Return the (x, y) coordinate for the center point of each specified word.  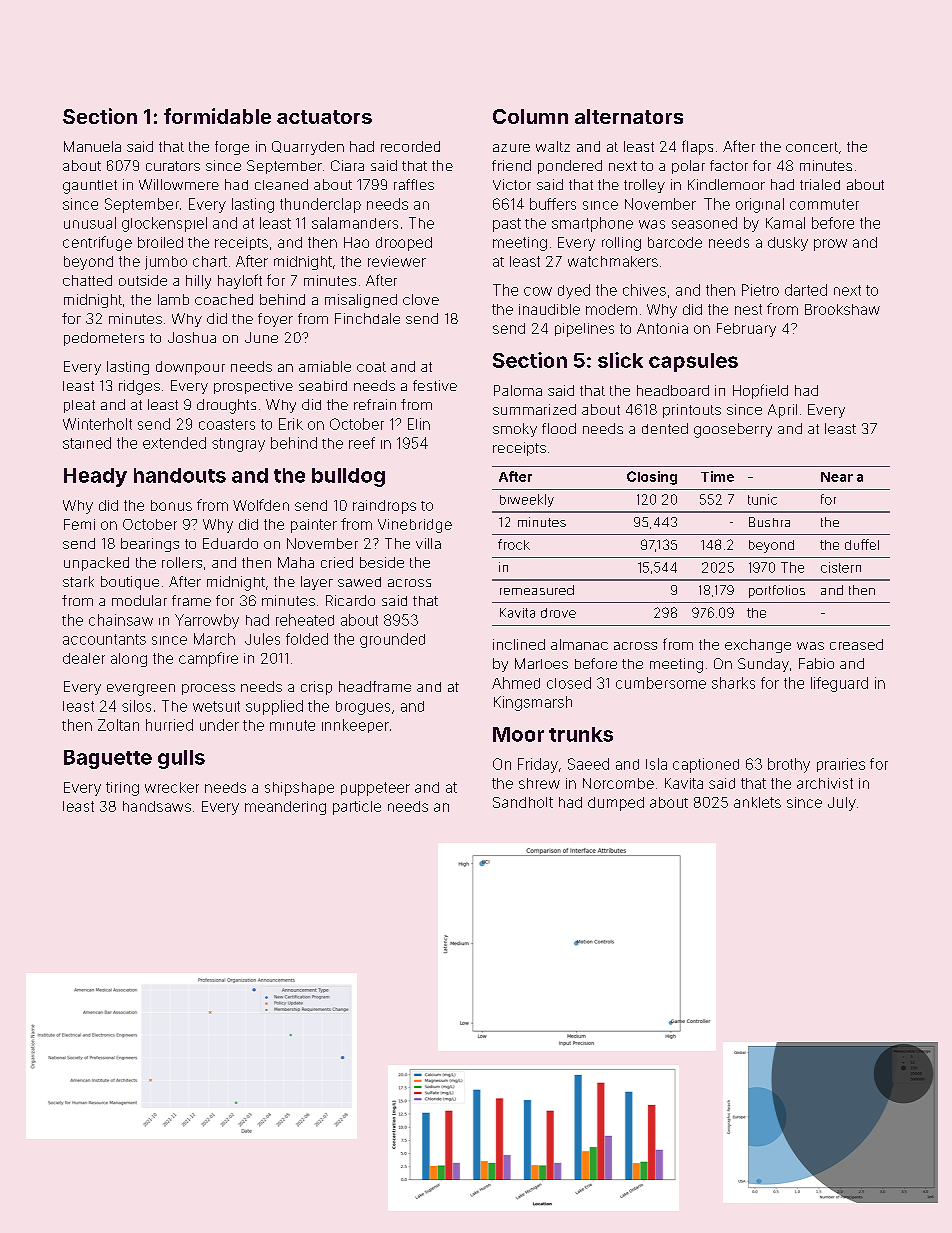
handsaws (157, 806)
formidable (217, 116)
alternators (629, 116)
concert (812, 147)
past (507, 225)
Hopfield (760, 391)
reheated (305, 620)
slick (620, 360)
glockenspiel (164, 224)
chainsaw (121, 620)
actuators (324, 117)
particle (357, 808)
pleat (79, 406)
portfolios (777, 591)
